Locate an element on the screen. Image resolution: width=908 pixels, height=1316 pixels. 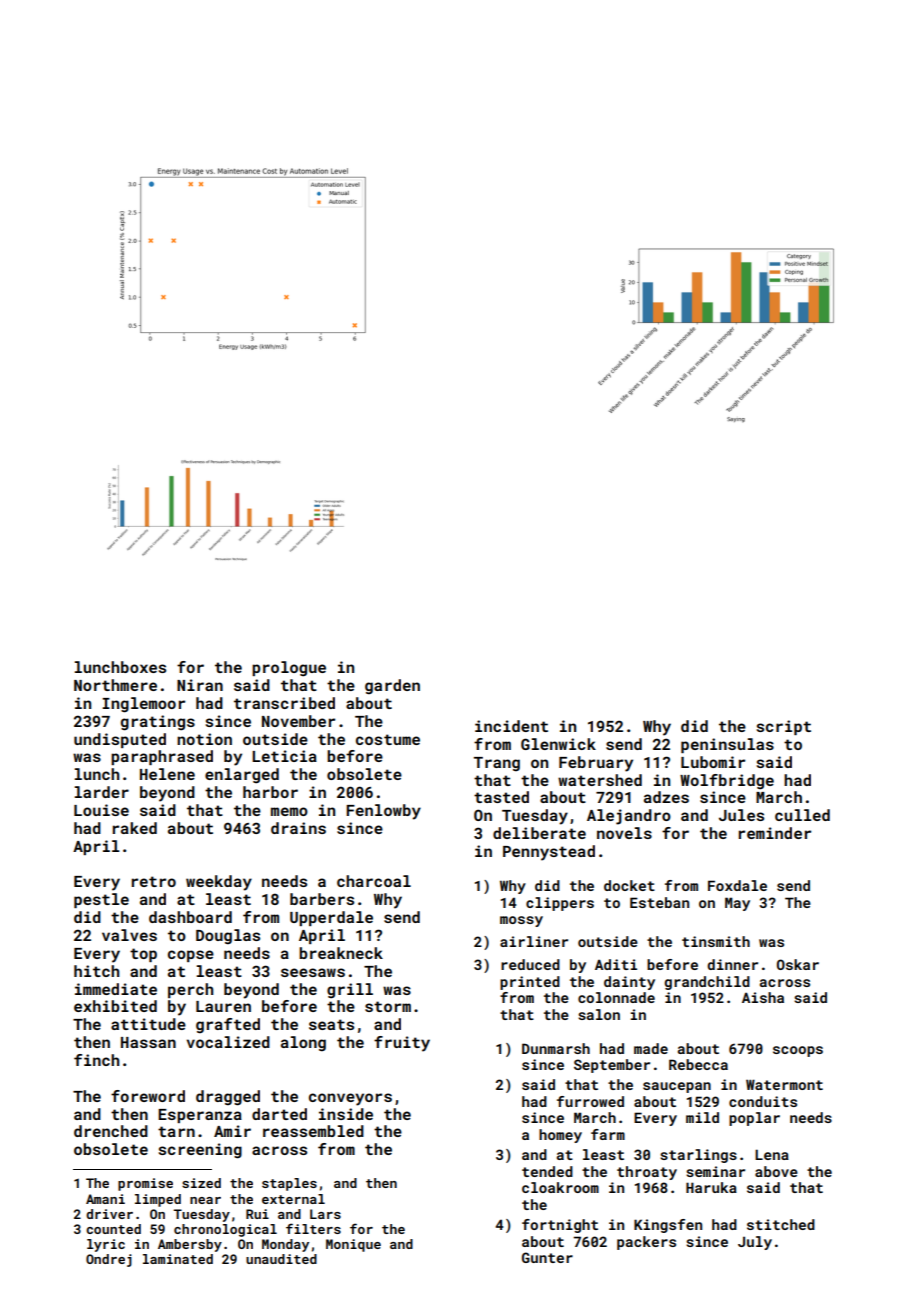
promise is located at coordinates (145, 1184).
